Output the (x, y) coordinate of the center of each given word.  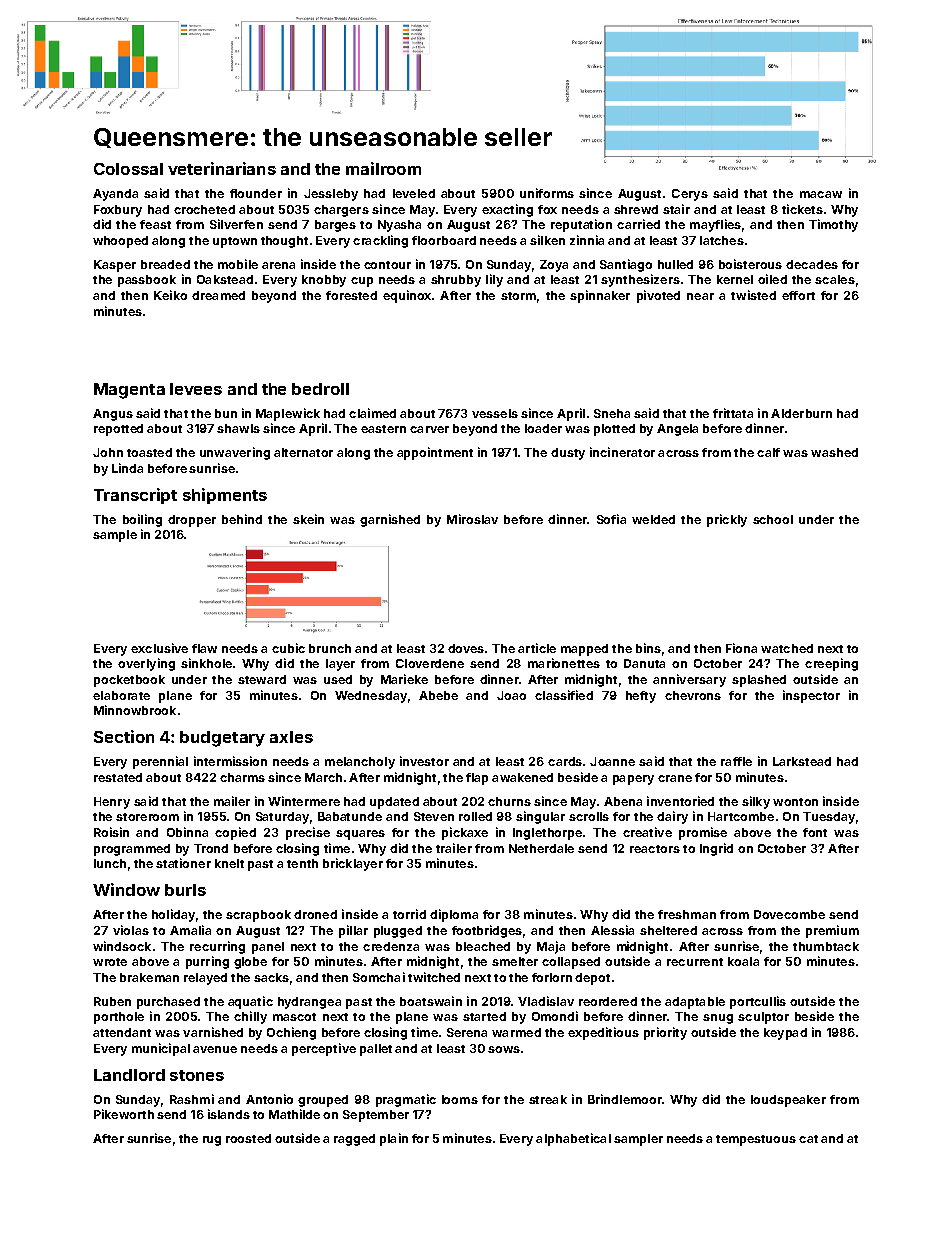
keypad (785, 1034)
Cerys (690, 195)
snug (718, 1019)
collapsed (571, 963)
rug (212, 1141)
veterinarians (222, 168)
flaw (204, 648)
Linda (127, 468)
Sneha (612, 413)
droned (315, 914)
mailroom (383, 168)
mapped (584, 650)
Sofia (611, 519)
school (773, 519)
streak (548, 1099)
